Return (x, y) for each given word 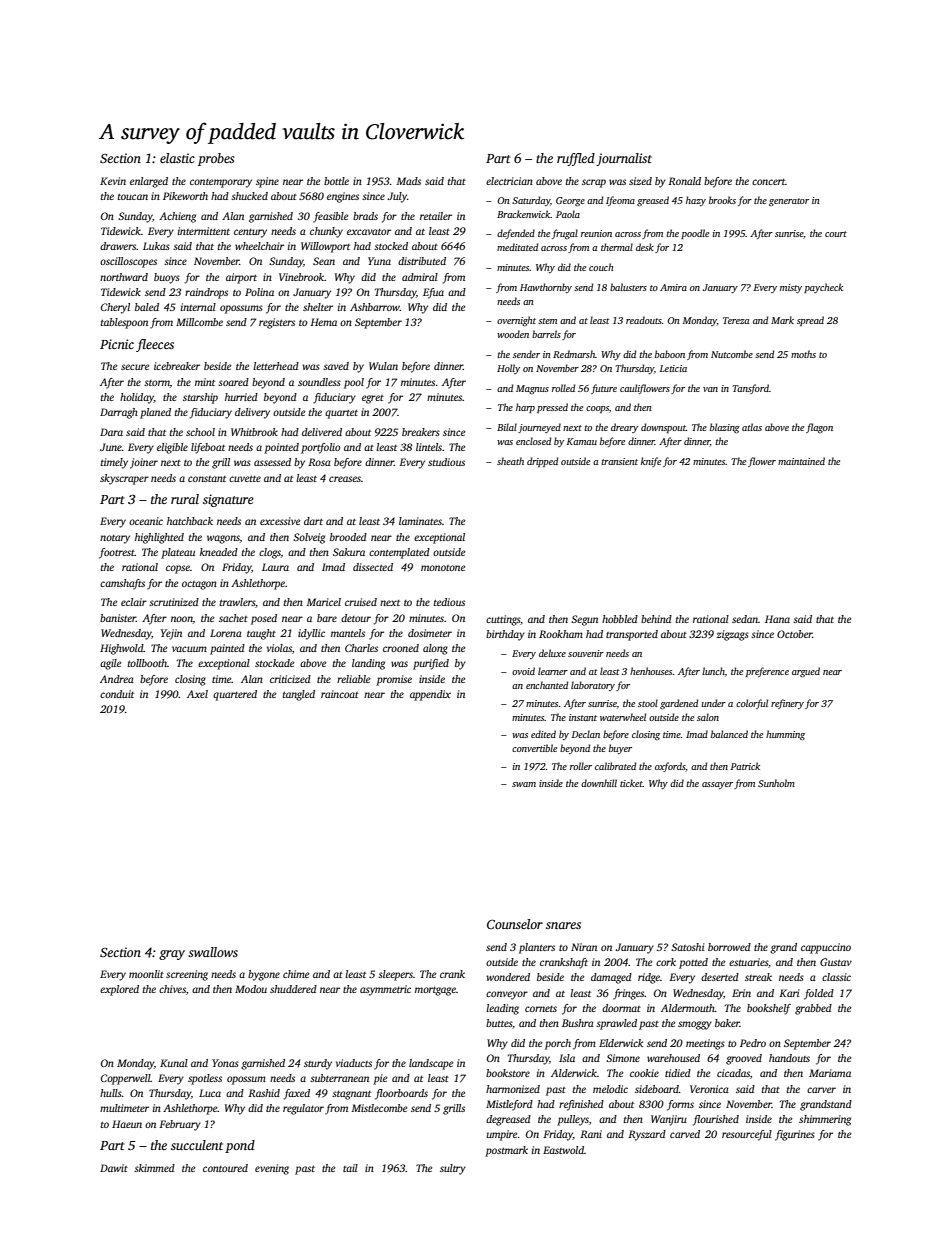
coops (597, 409)
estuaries (748, 962)
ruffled (576, 159)
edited (543, 734)
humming (785, 735)
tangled (299, 695)
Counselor (515, 924)
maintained (801, 461)
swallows (213, 952)
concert (769, 182)
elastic (177, 158)
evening (272, 1169)
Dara (111, 432)
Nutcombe (732, 354)
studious (446, 462)
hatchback (190, 521)
